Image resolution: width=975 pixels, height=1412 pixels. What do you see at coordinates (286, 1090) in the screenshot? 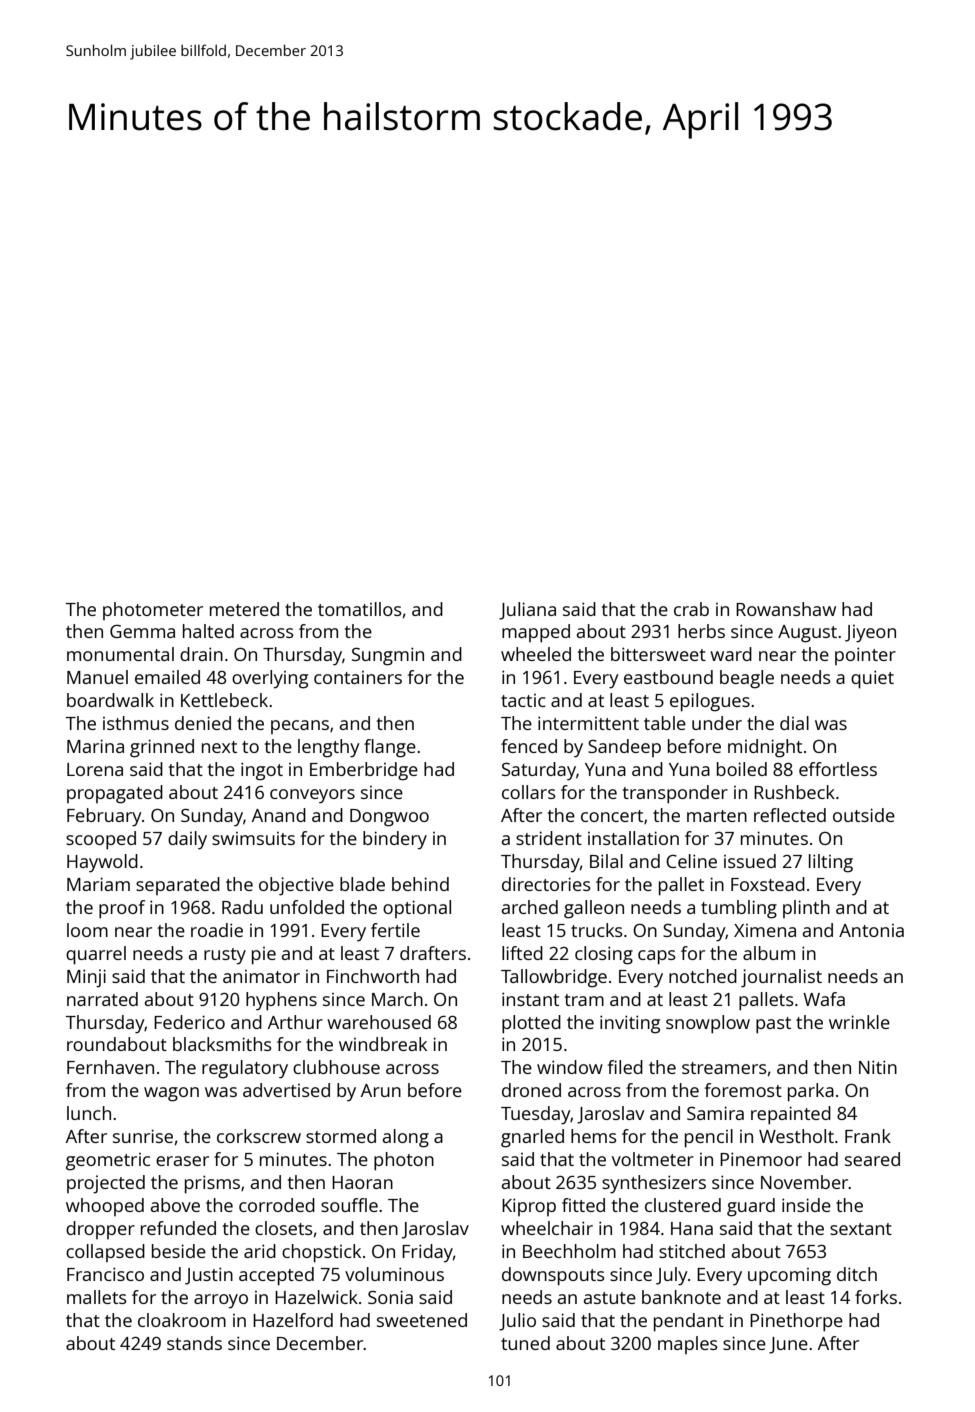
I see `advertised` at bounding box center [286, 1090].
